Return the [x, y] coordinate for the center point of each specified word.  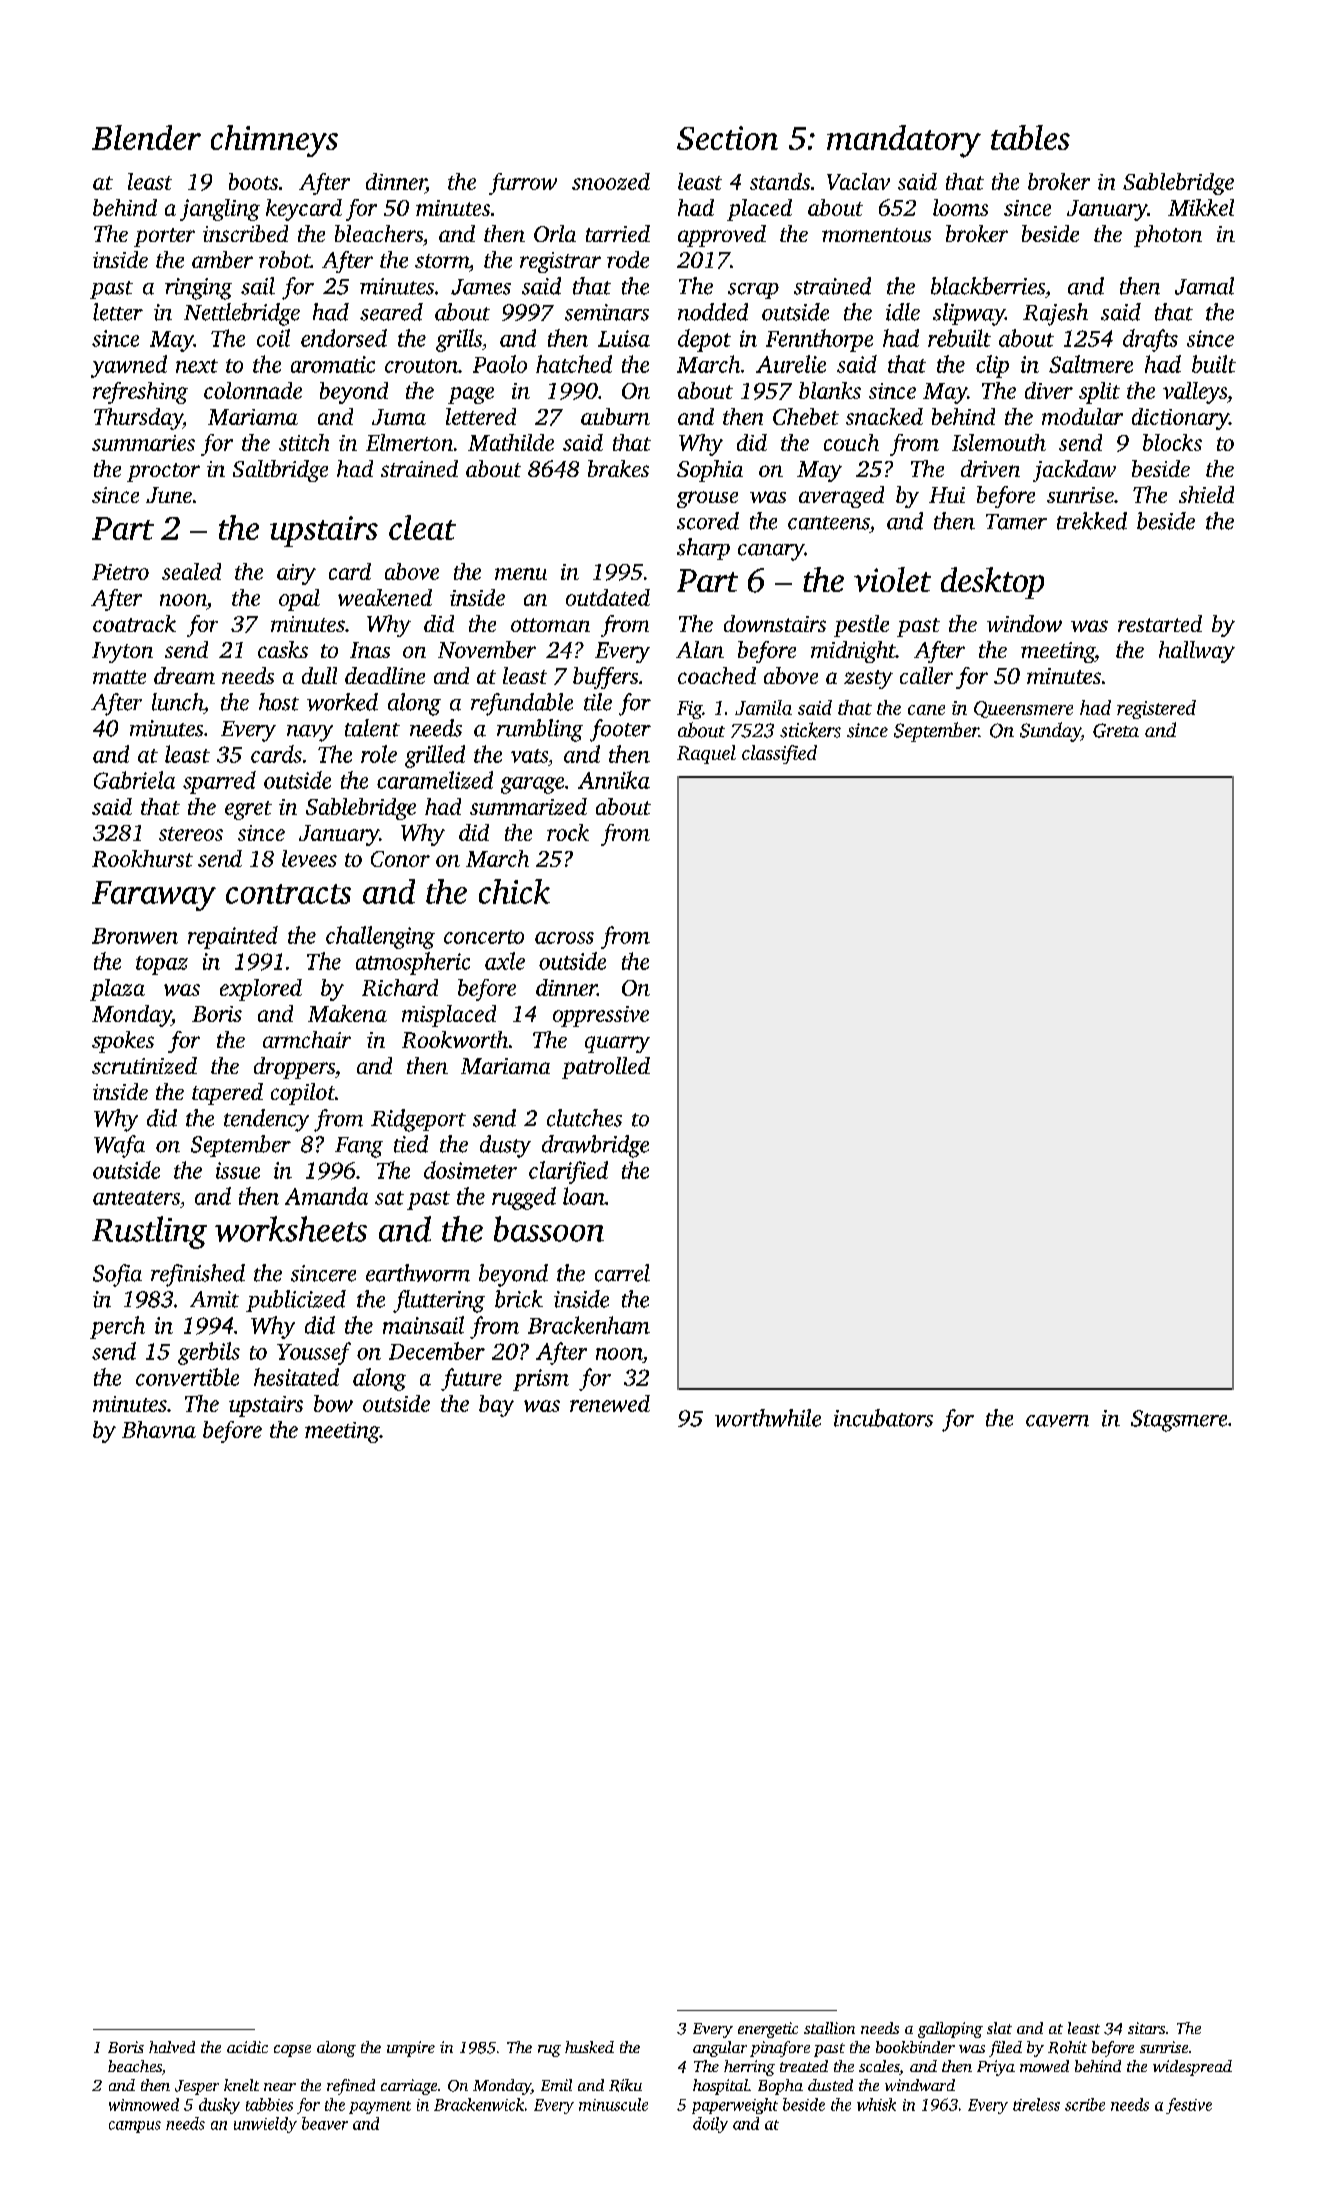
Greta [1116, 730]
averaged [841, 497]
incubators [883, 1418]
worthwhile [768, 1418]
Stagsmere [1179, 1421]
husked [589, 2047]
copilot [303, 1094]
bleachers [379, 233]
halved [172, 2047]
